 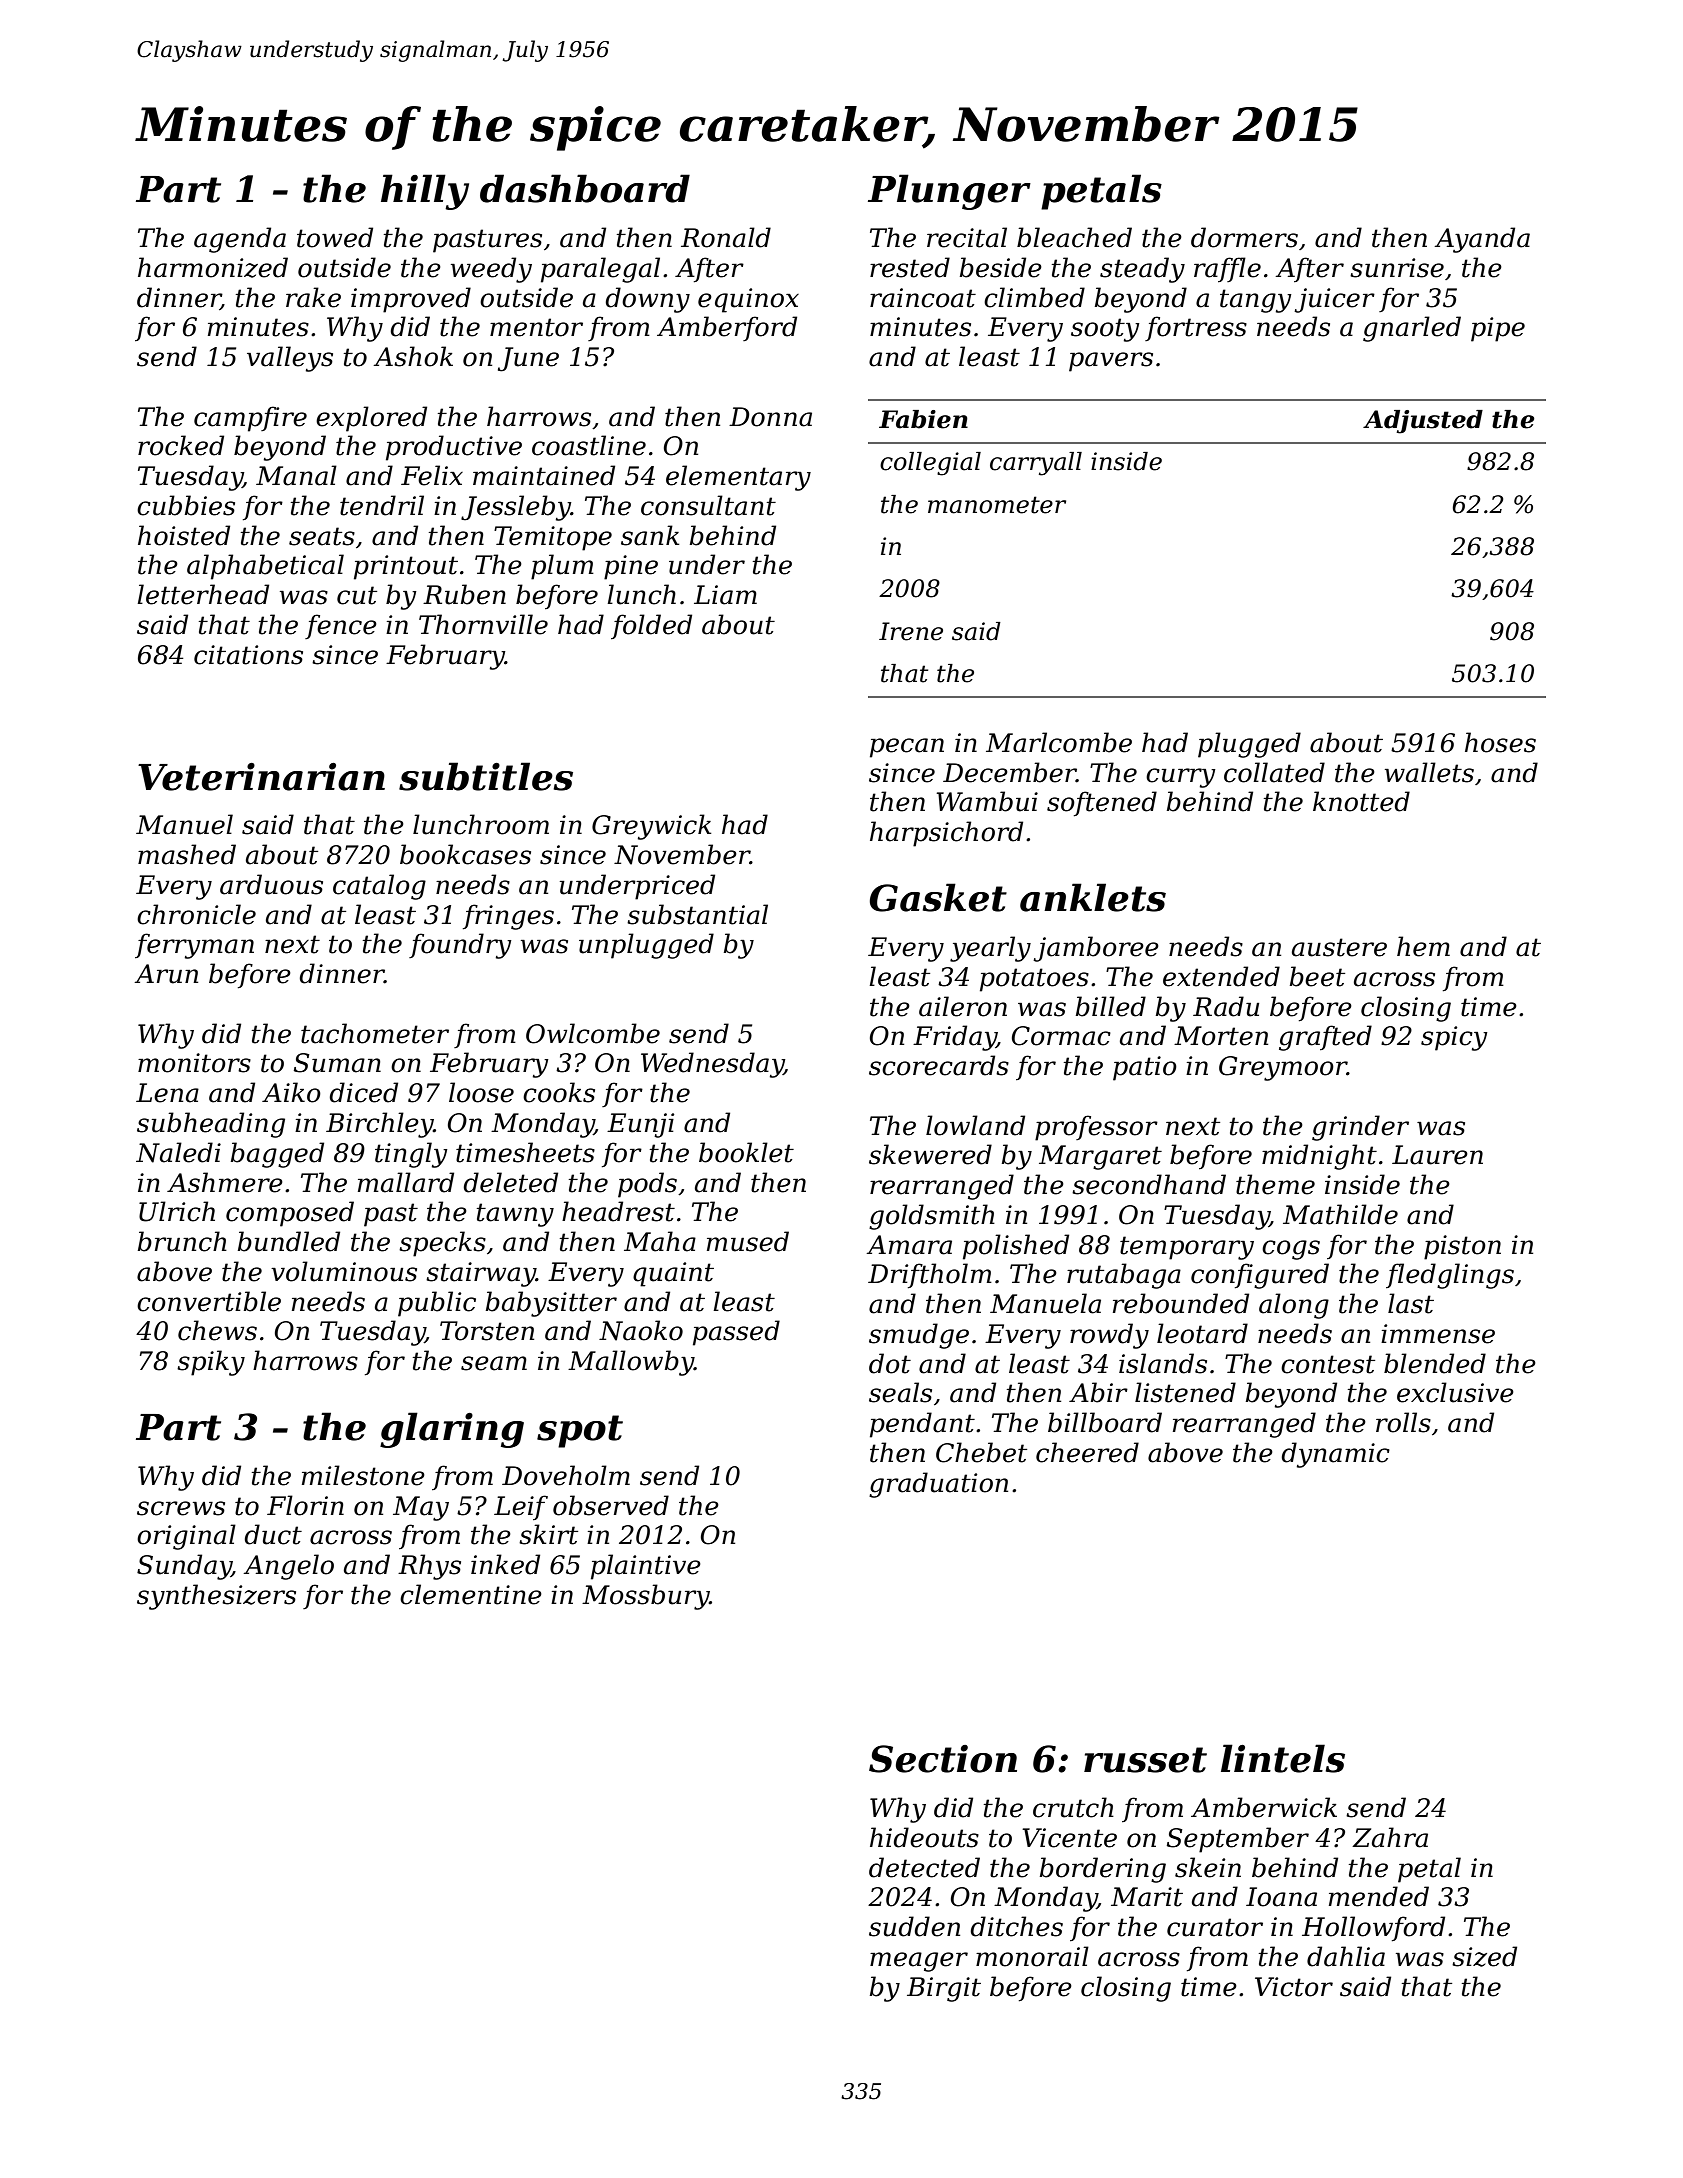 I want to click on lintels, so click(x=1283, y=1758).
